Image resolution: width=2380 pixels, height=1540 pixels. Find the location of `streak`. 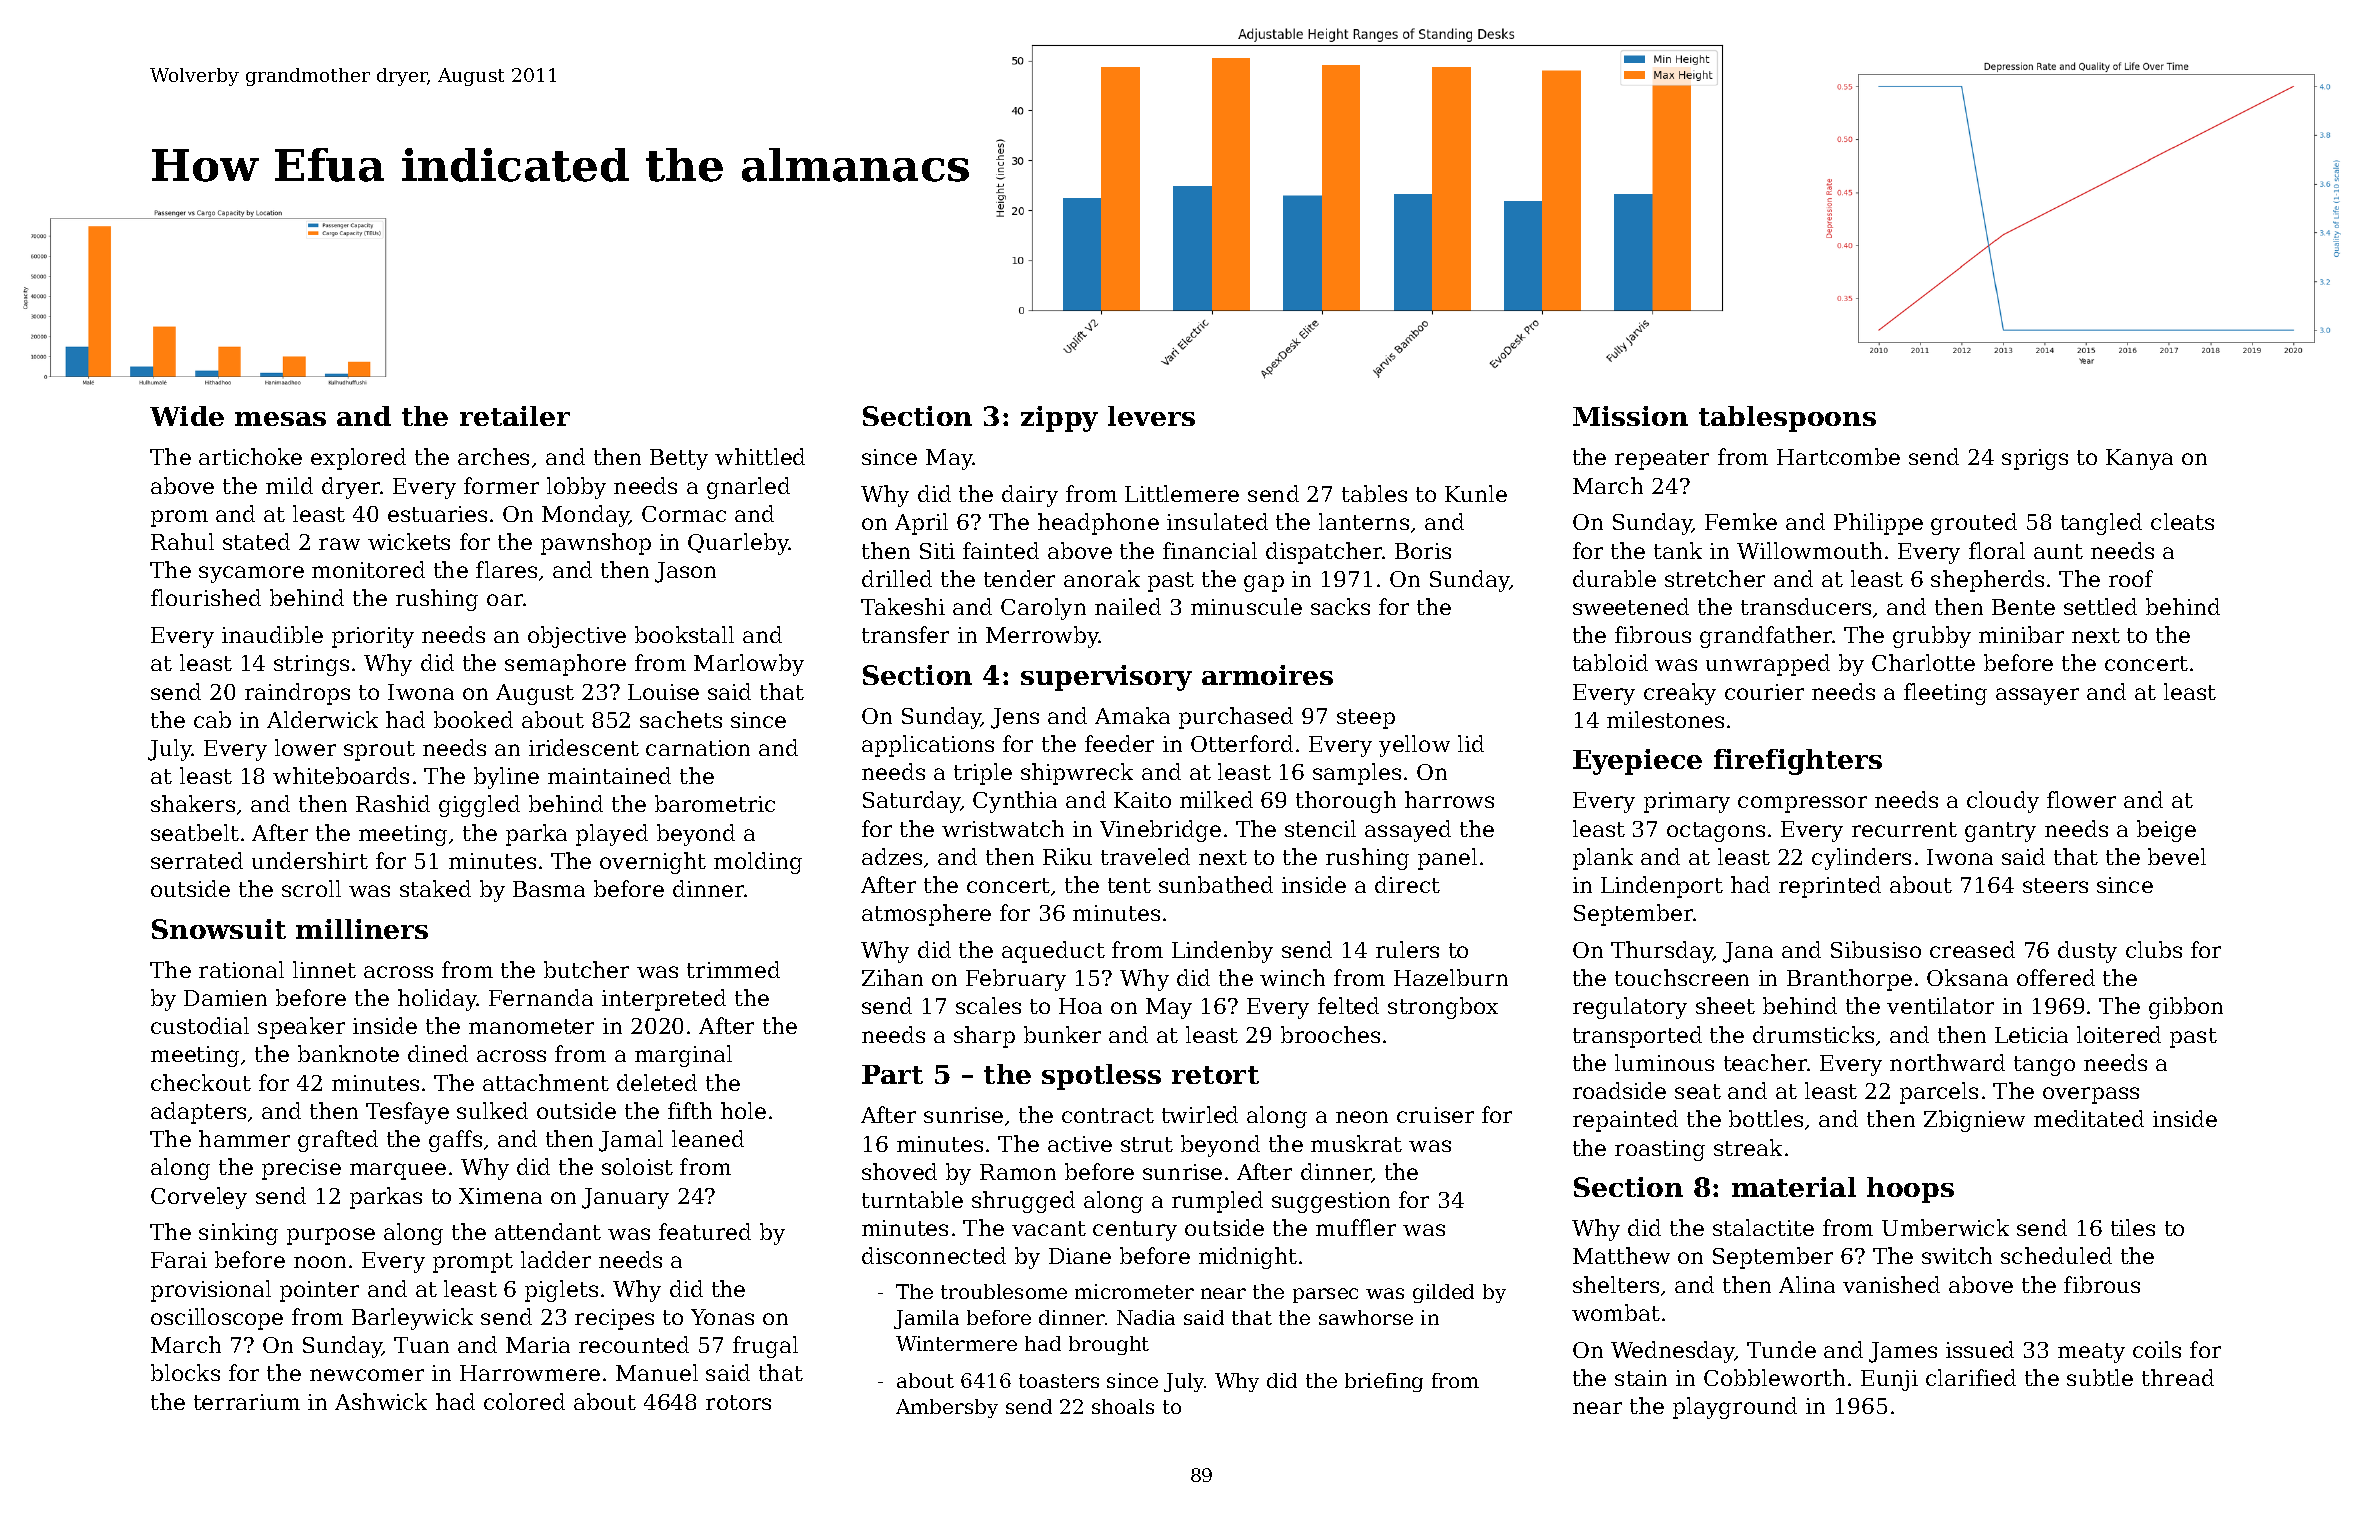

streak is located at coordinates (1748, 1147).
